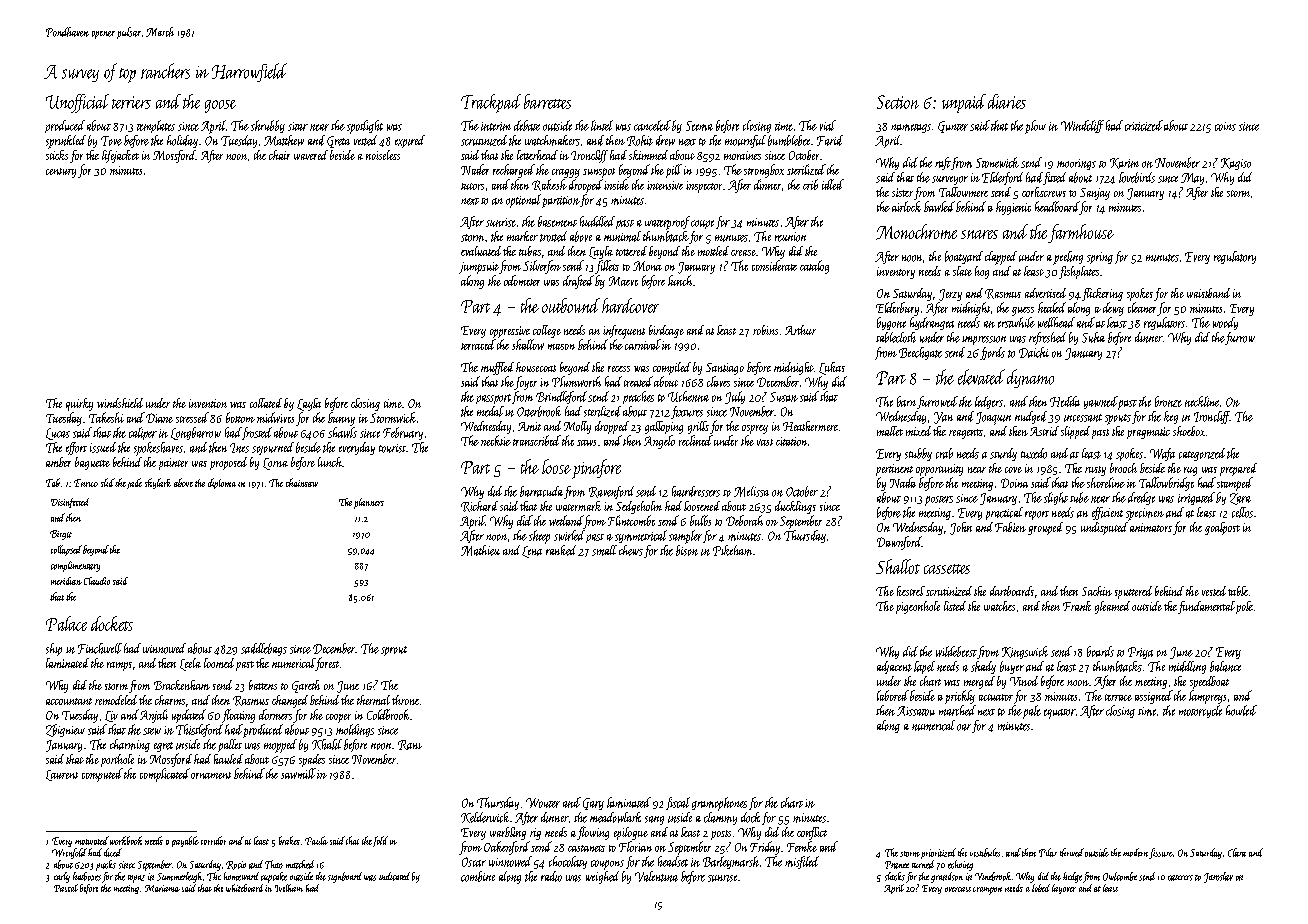  Describe the element at coordinates (1007, 101) in the image. I see `diaries` at that location.
